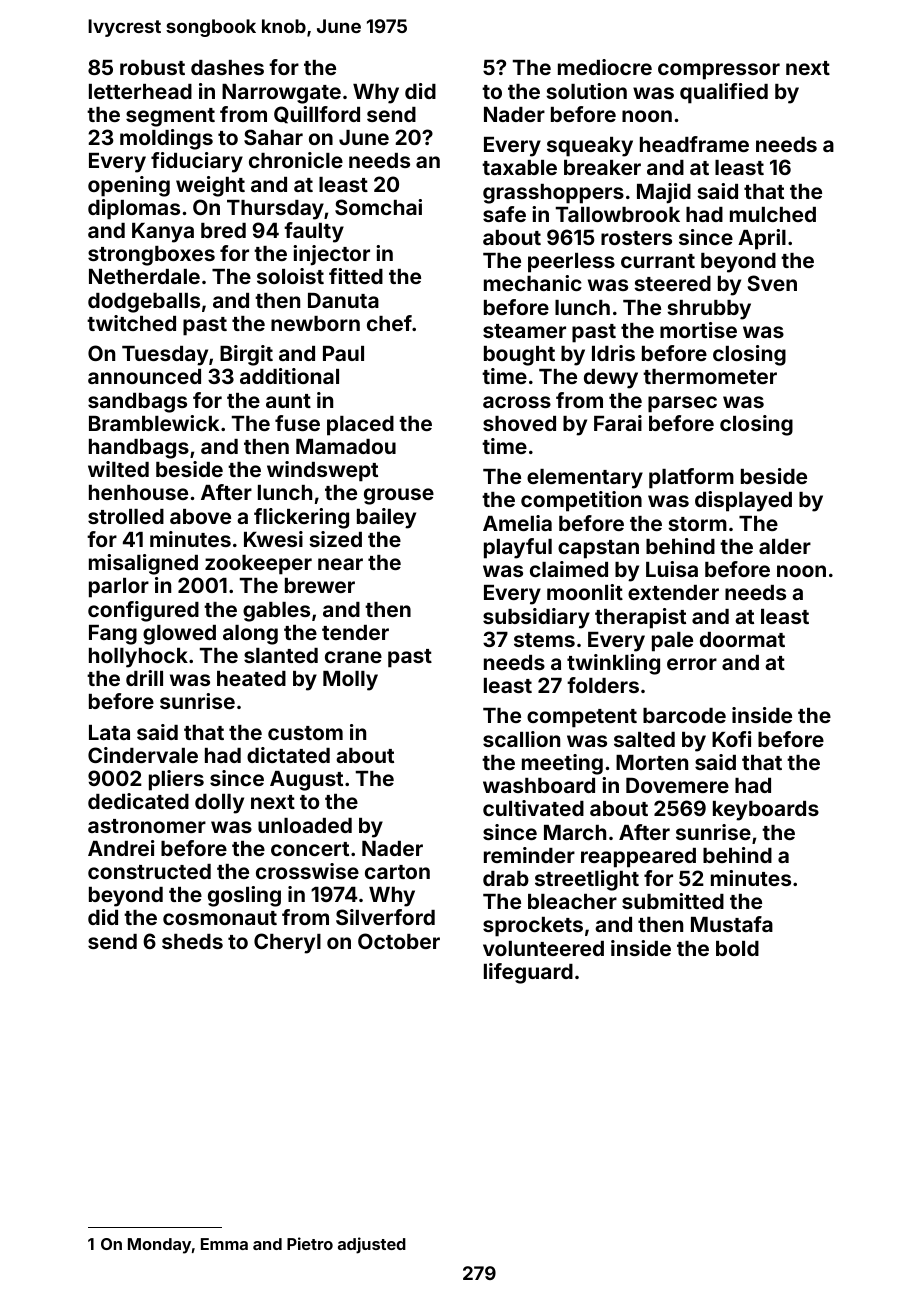 The image size is (924, 1311). What do you see at coordinates (762, 239) in the screenshot?
I see `April` at bounding box center [762, 239].
